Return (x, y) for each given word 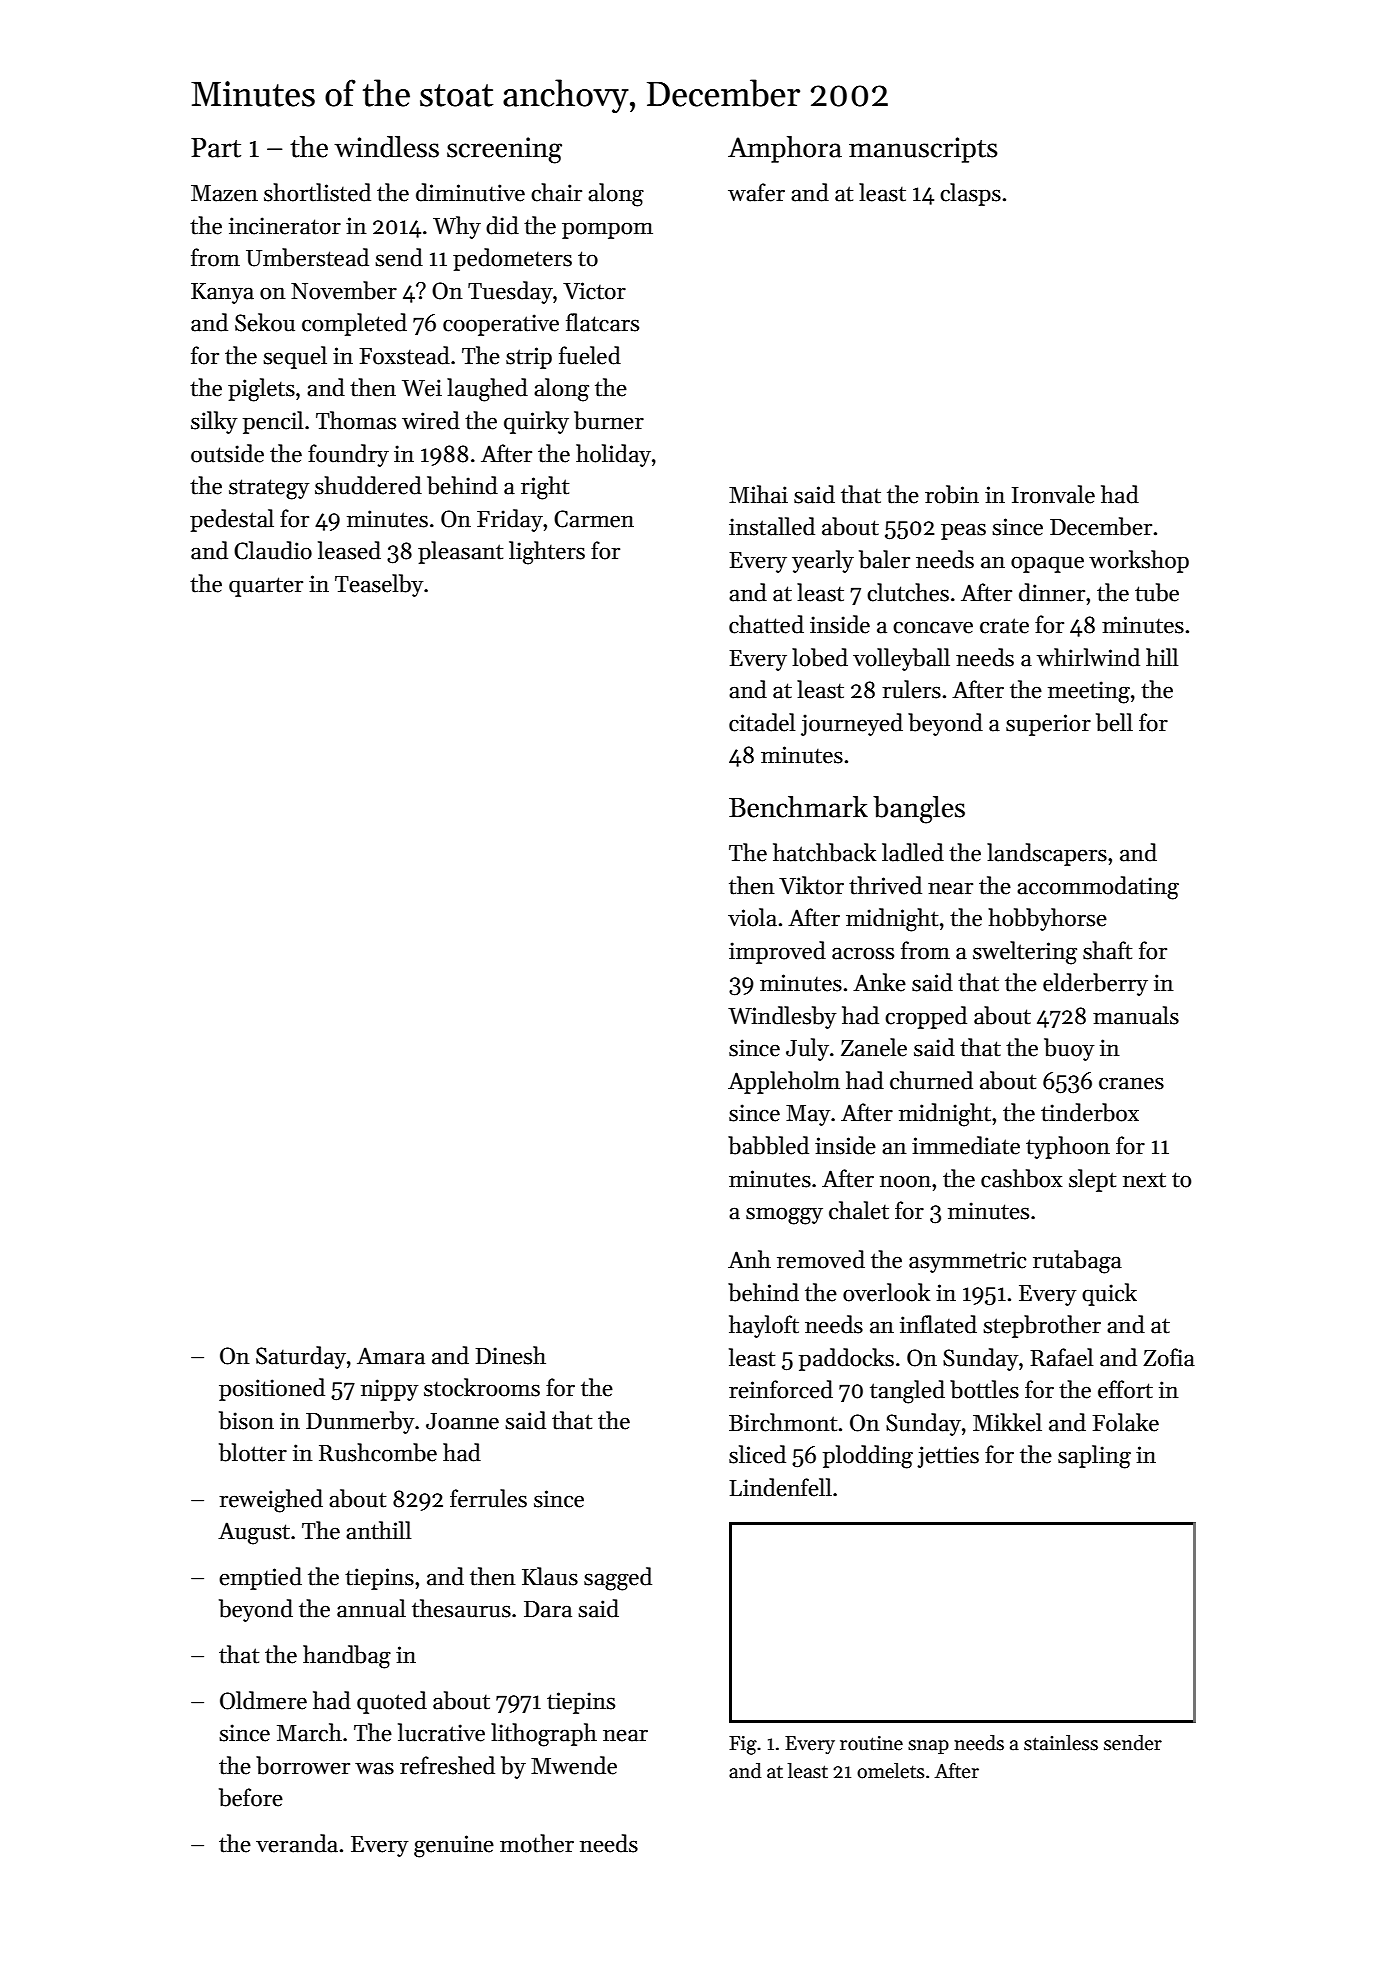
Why (457, 227)
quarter (266, 587)
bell (1114, 722)
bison (246, 1420)
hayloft (764, 1326)
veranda (297, 1843)
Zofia (1169, 1357)
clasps (970, 194)
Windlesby (782, 1017)
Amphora (785, 149)
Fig (743, 1745)
